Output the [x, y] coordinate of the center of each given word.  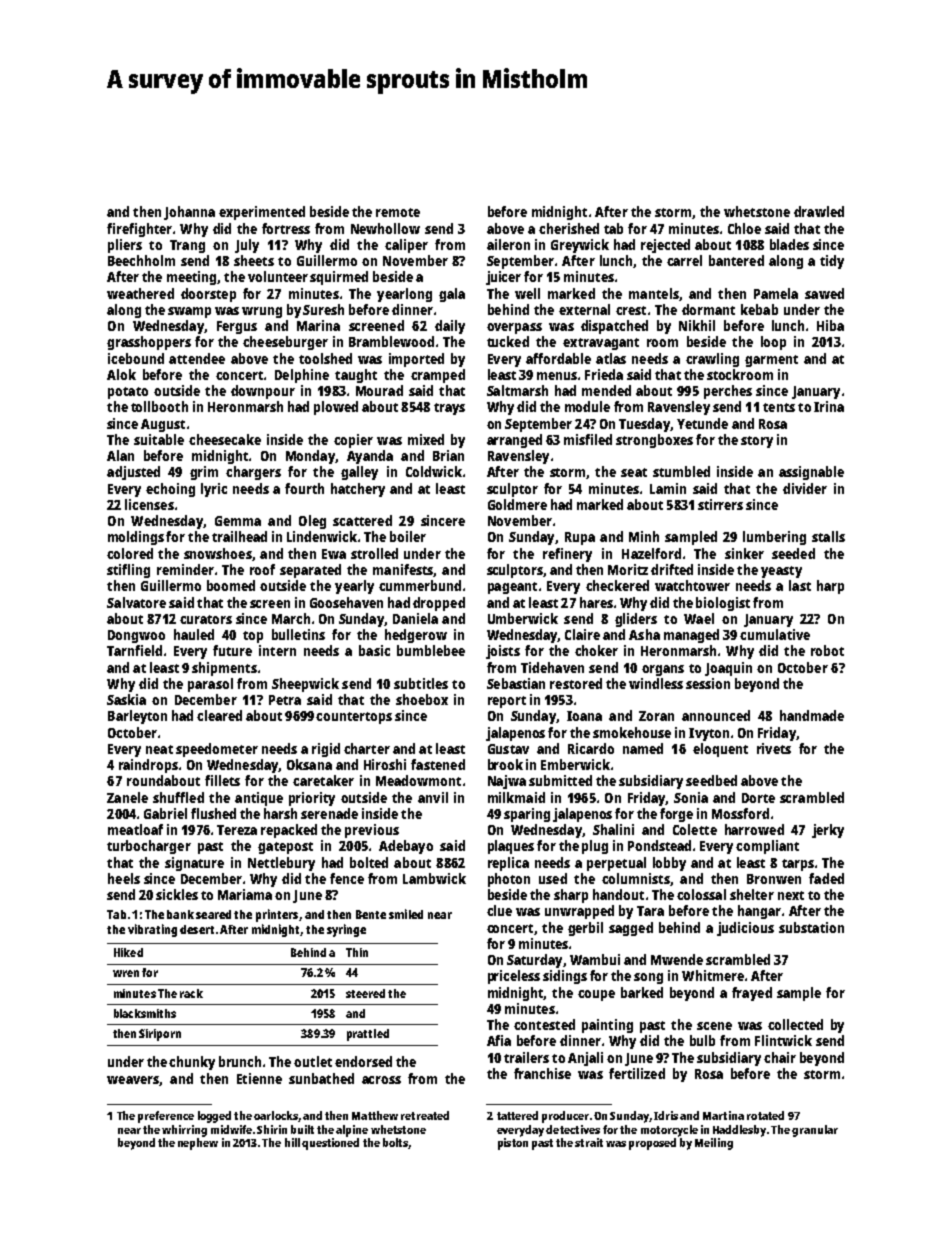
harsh [280, 813]
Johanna [189, 213]
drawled [819, 211]
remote [398, 212]
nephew [198, 1144]
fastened [438, 764]
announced [716, 715]
